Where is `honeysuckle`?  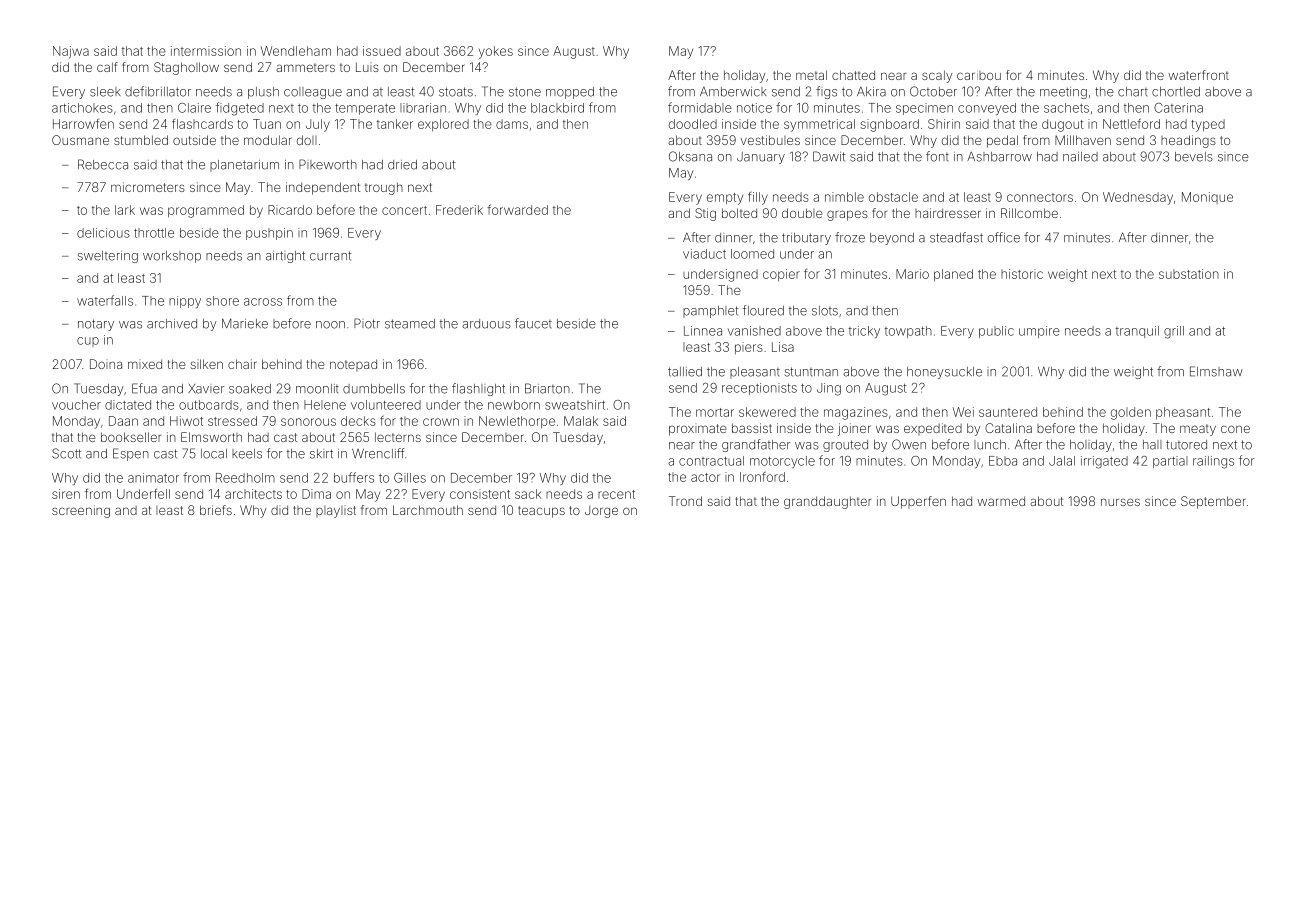 honeysuckle is located at coordinates (944, 373).
